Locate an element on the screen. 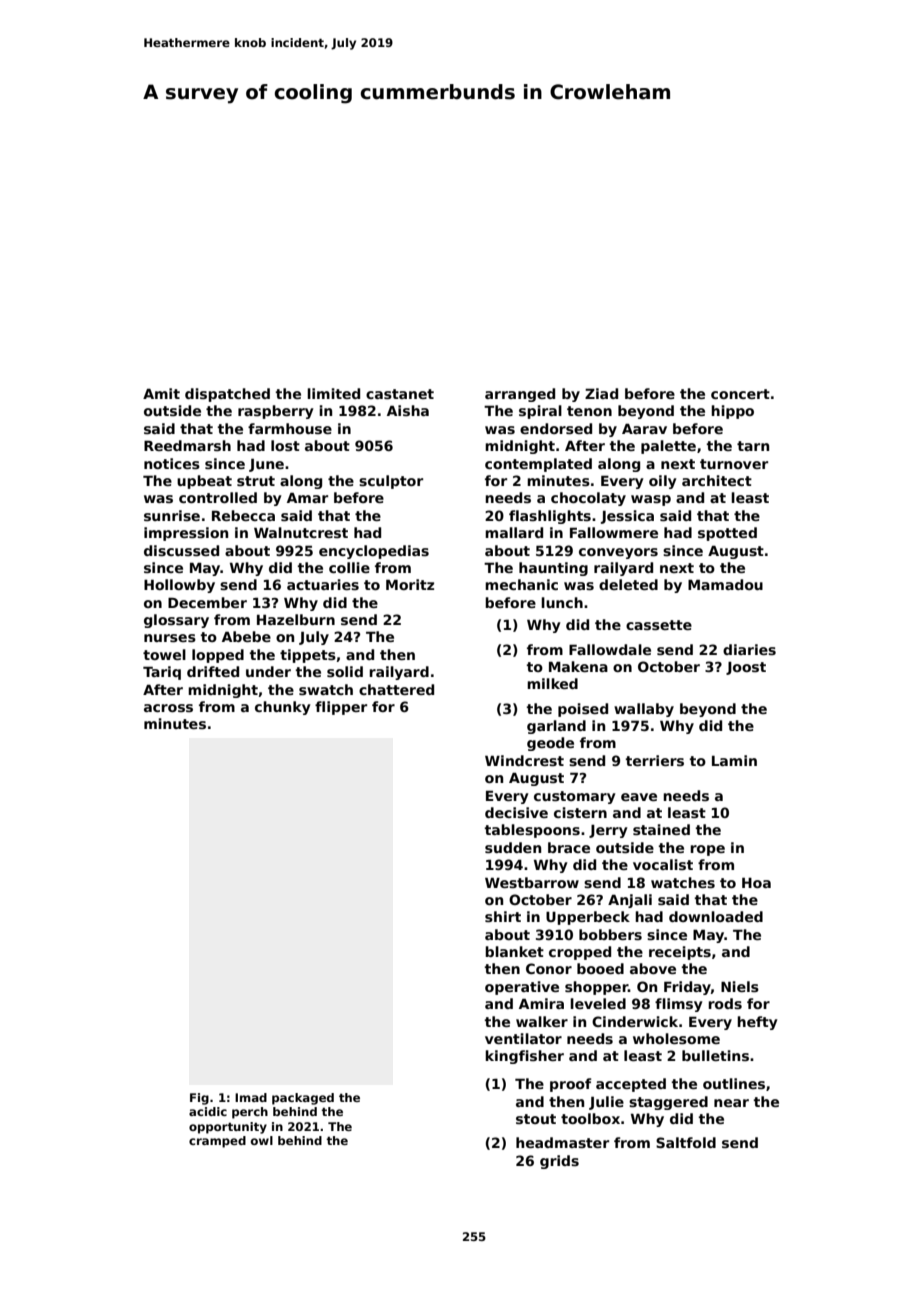 The height and width of the screenshot is (1314, 924). spotted is located at coordinates (727, 534).
